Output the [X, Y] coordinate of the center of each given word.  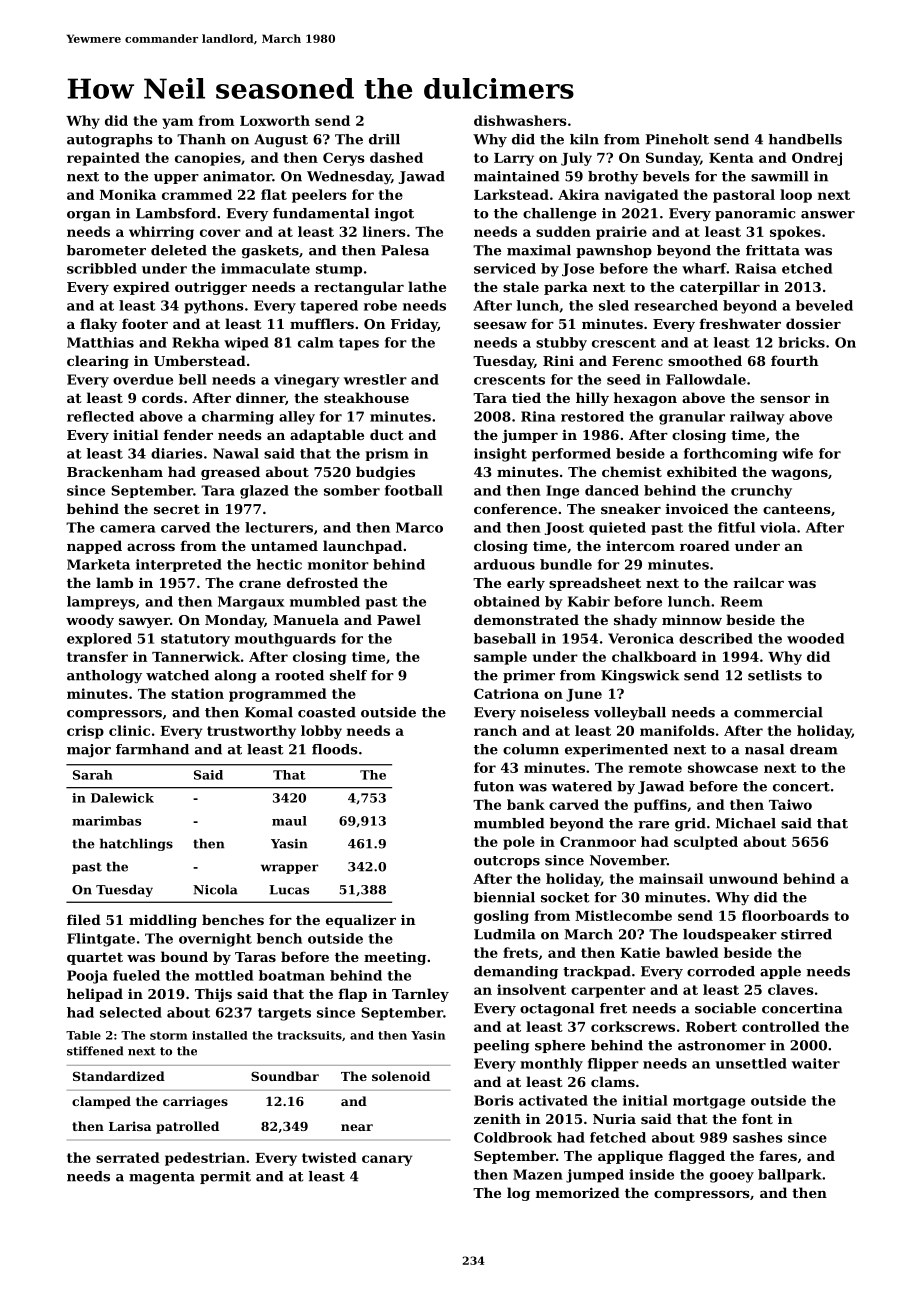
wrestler [375, 379]
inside [651, 1174]
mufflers [322, 323]
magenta [162, 1178]
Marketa [98, 564]
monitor [338, 564]
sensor [785, 399]
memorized [578, 1192]
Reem [742, 601]
